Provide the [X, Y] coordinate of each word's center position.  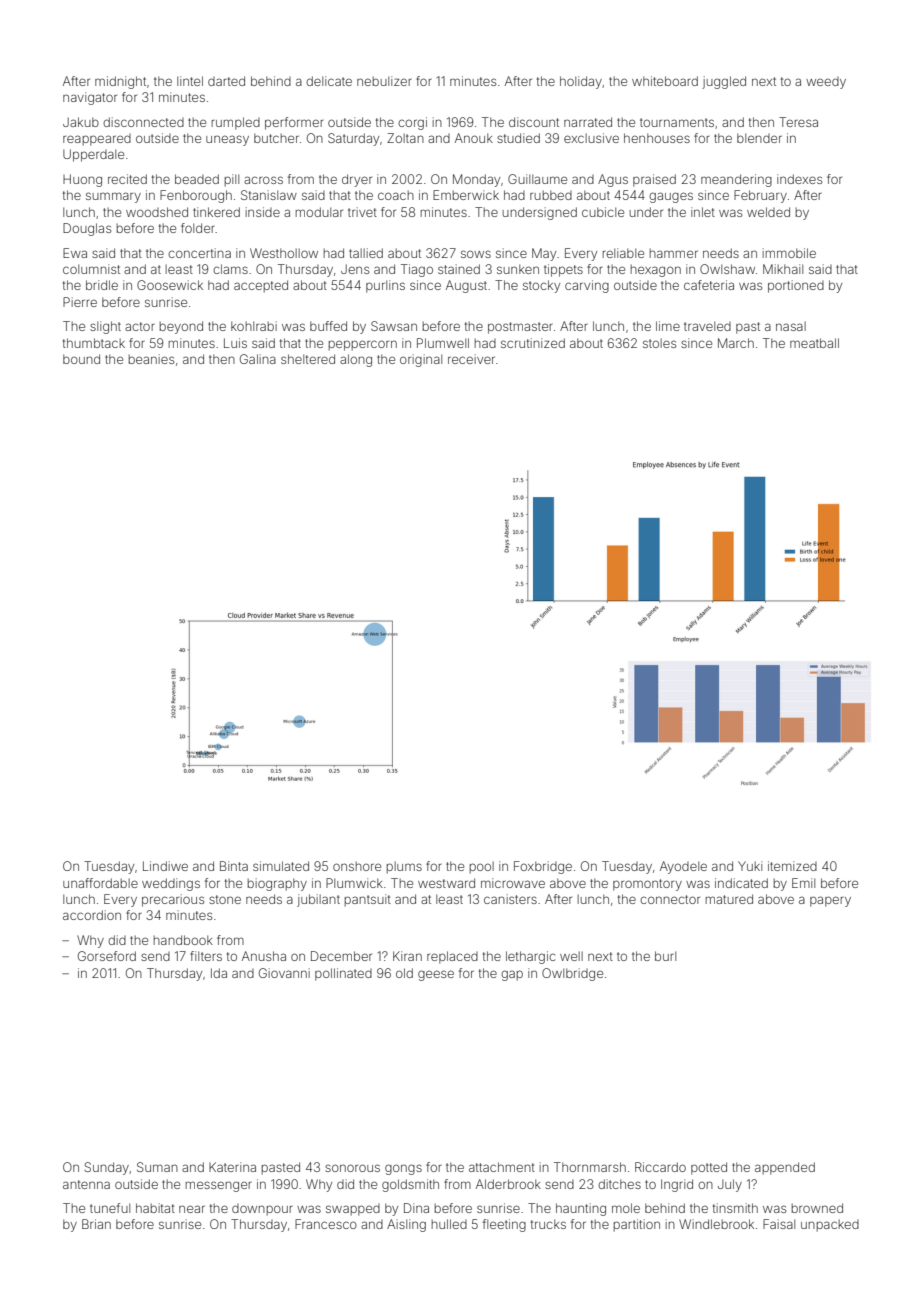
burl [665, 956]
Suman [157, 1167]
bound [81, 359]
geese [436, 975]
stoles [659, 343]
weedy [826, 83]
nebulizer [384, 81]
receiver [471, 359]
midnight [120, 82]
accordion [92, 915]
